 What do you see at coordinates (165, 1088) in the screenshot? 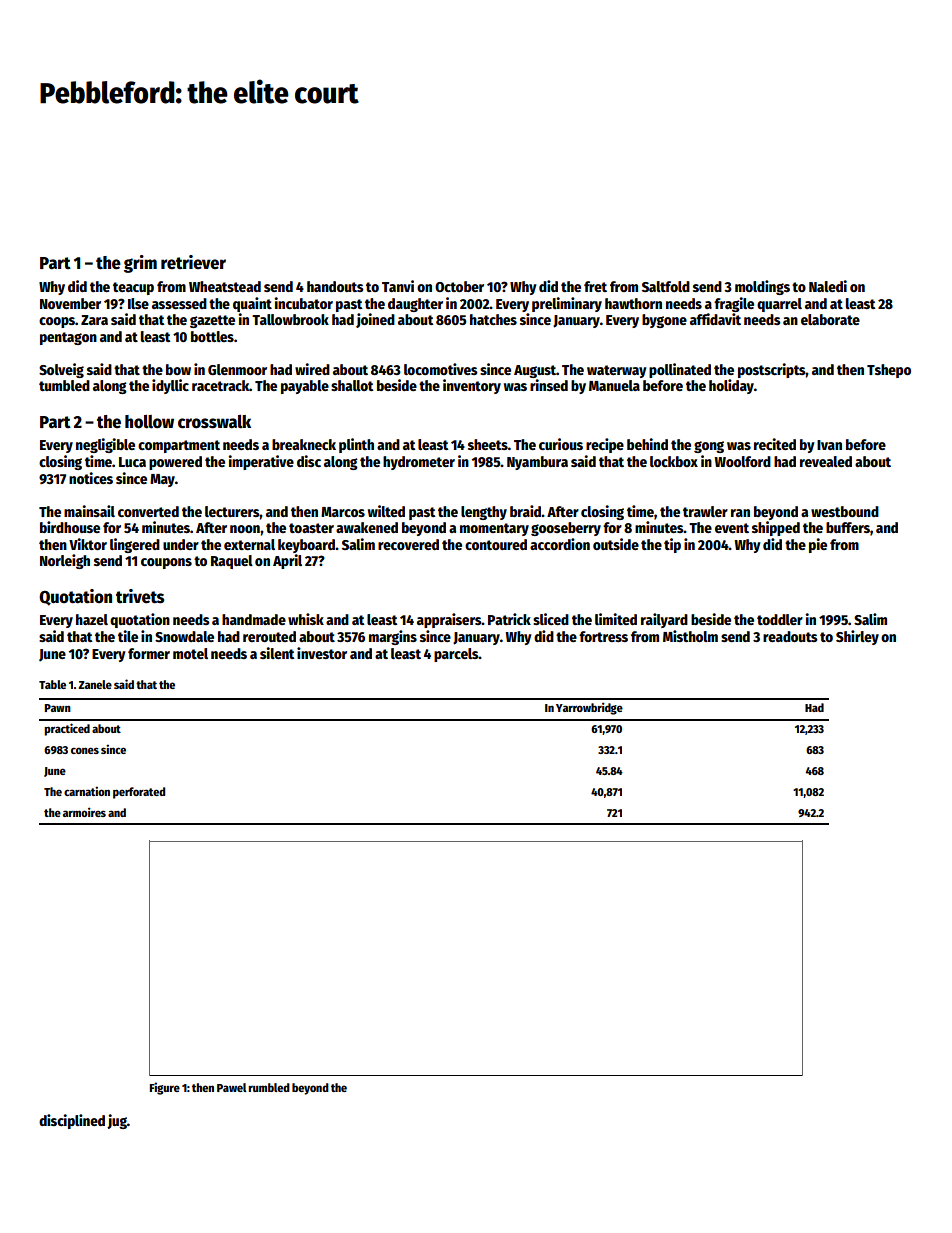
I see `Figure` at bounding box center [165, 1088].
